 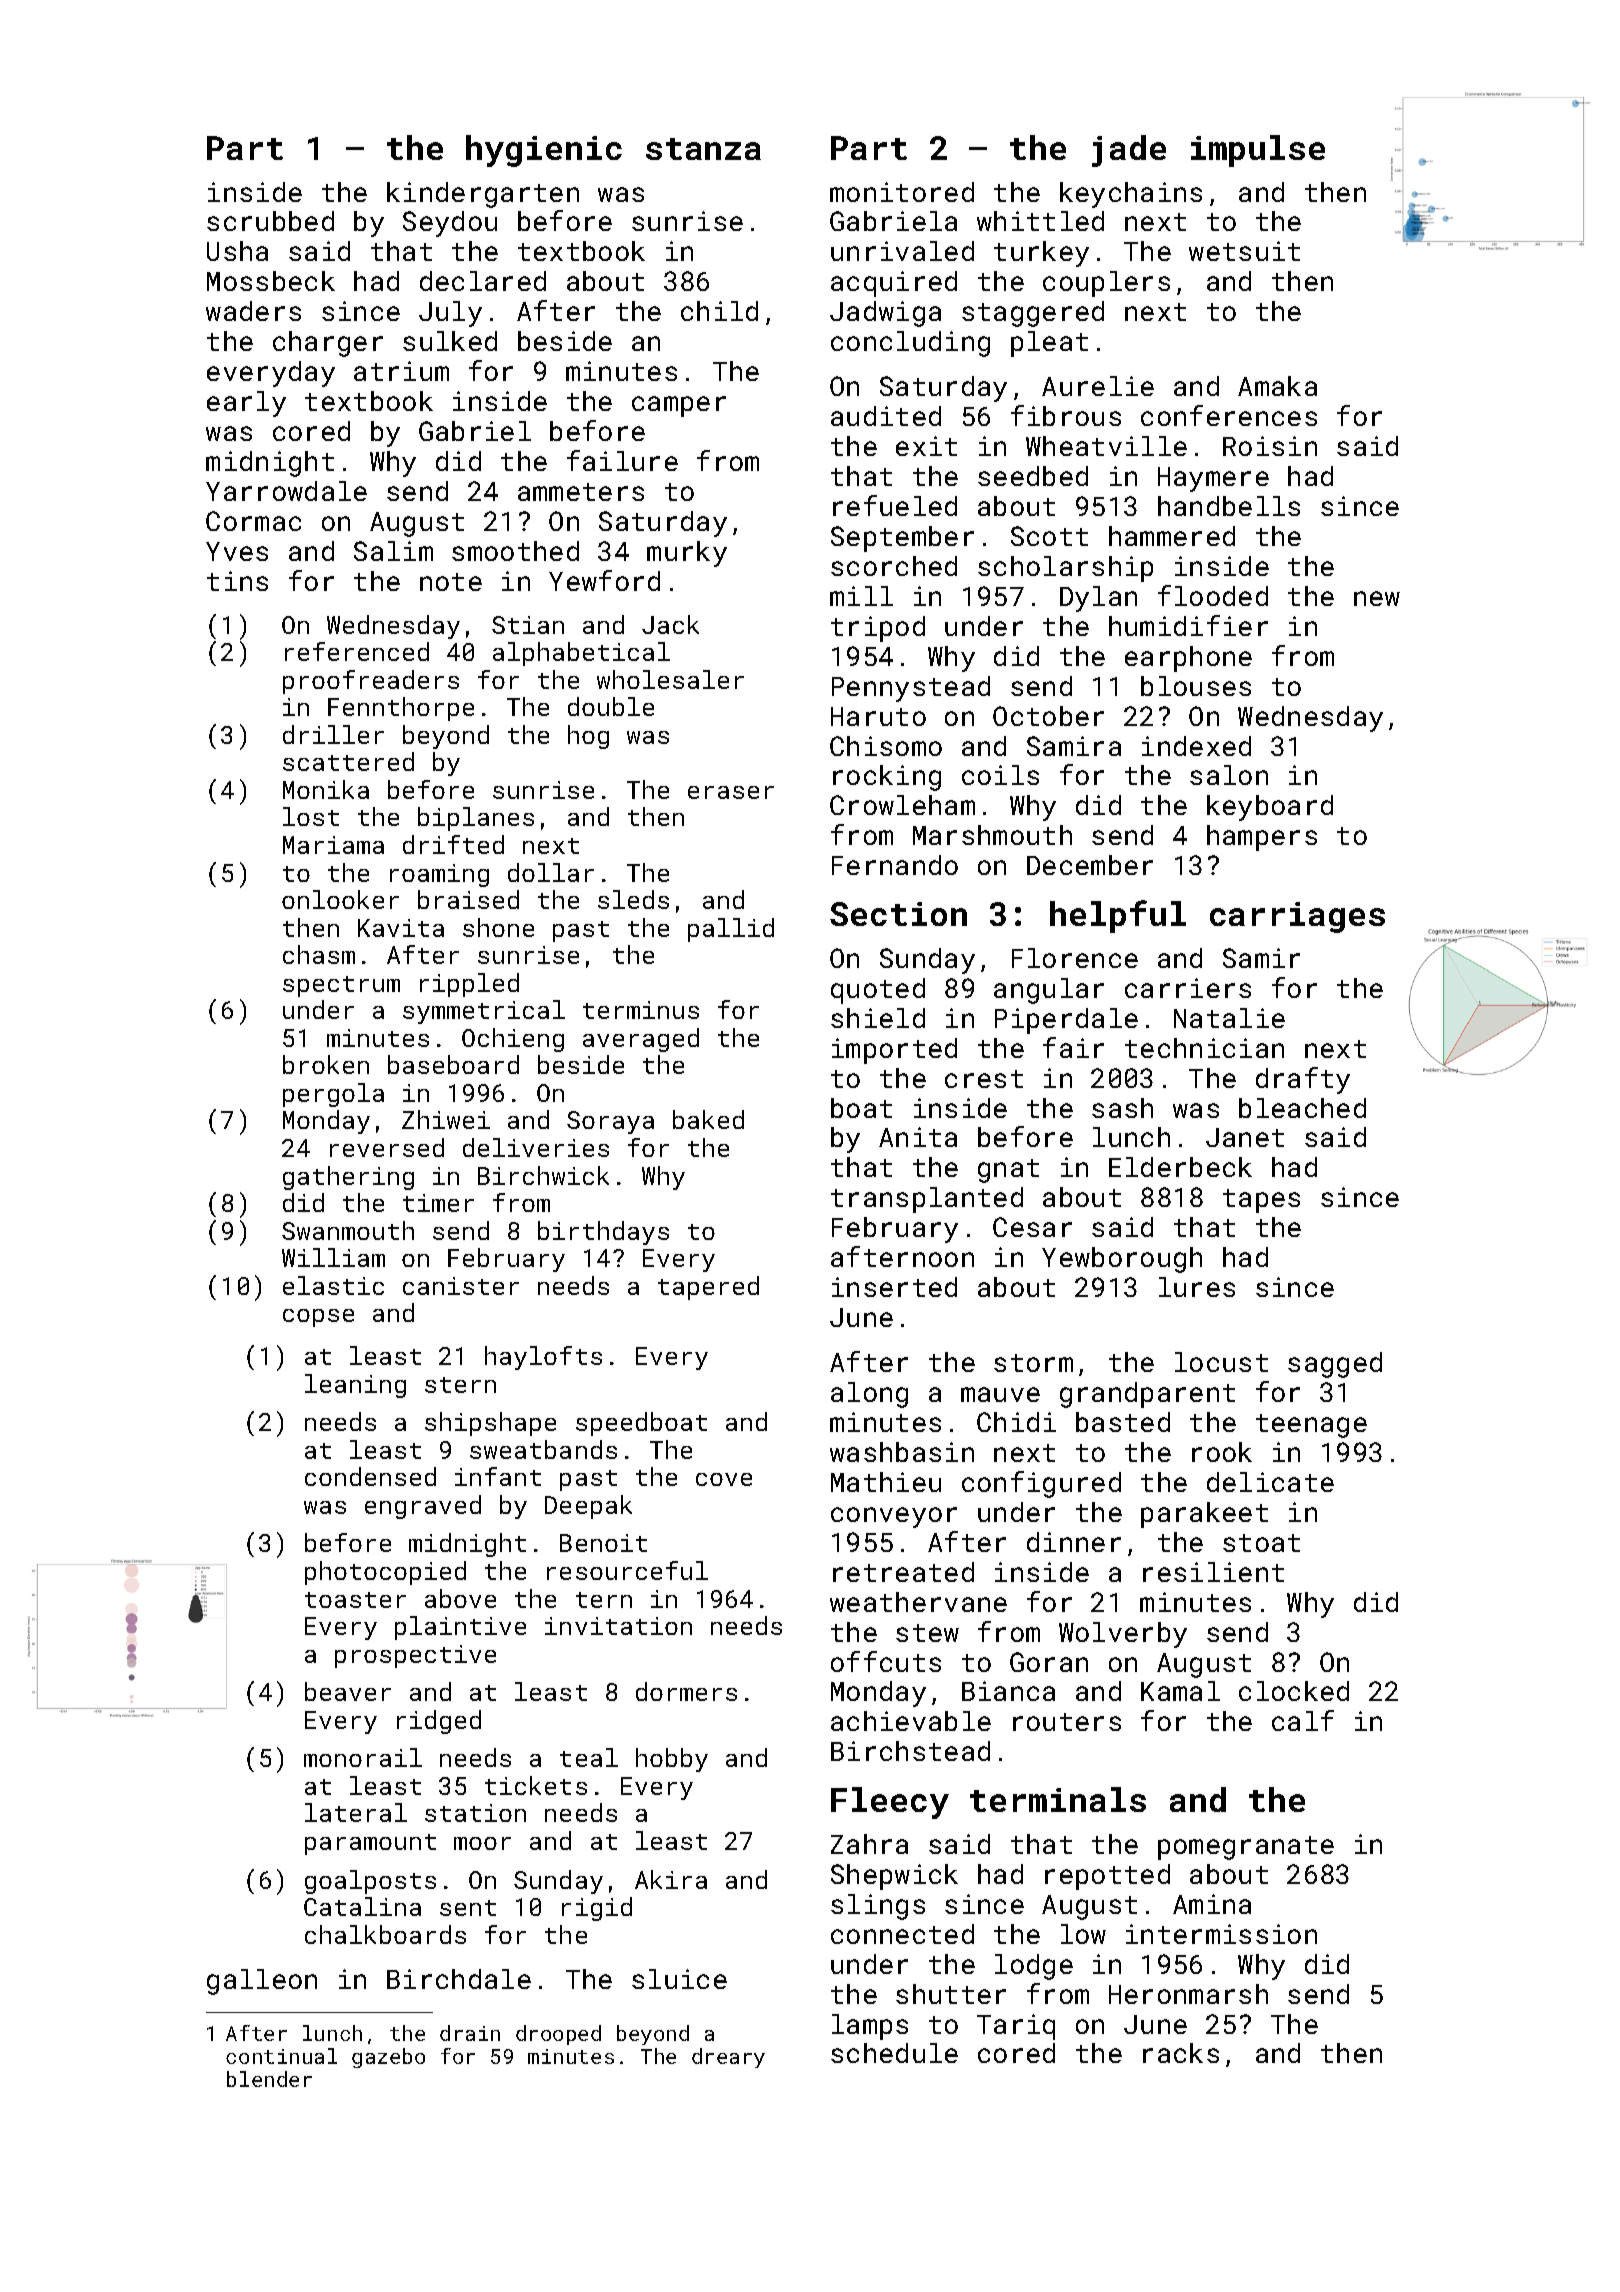 What do you see at coordinates (1221, 1934) in the document?
I see `intermission` at bounding box center [1221, 1934].
